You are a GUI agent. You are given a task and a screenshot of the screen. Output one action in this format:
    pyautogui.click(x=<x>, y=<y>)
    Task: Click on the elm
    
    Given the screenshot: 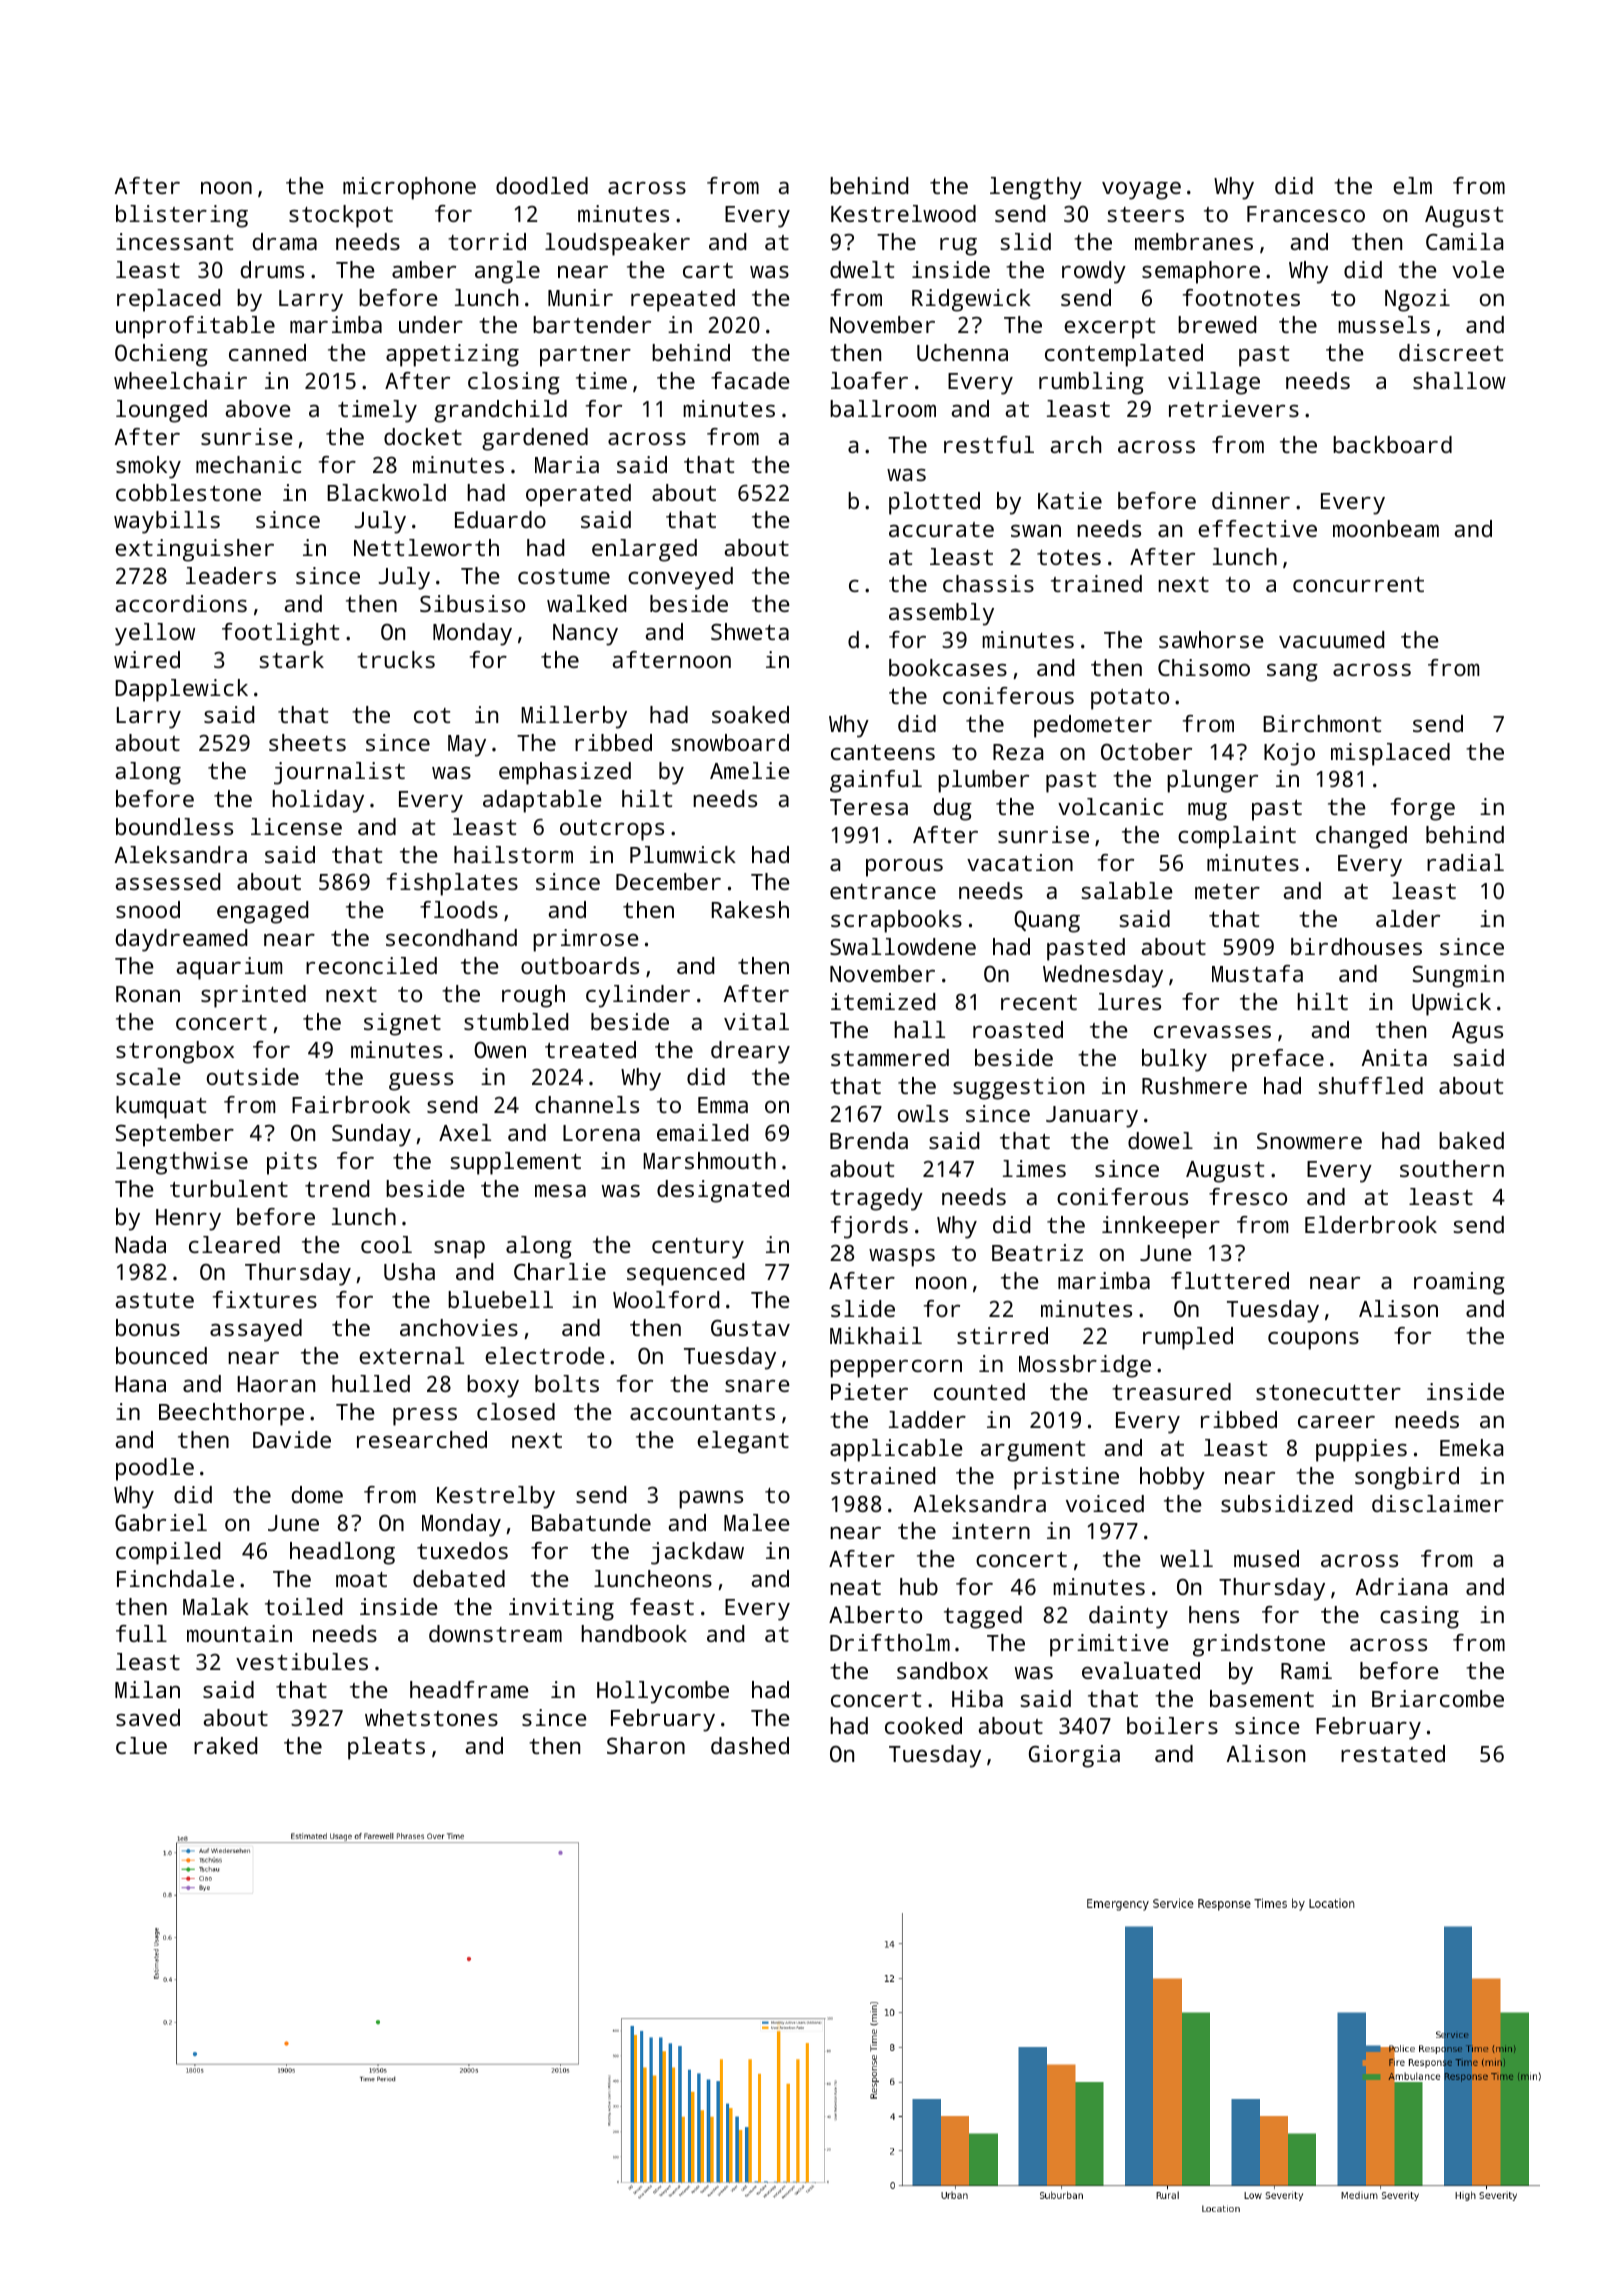 What is the action you would take?
    pyautogui.click(x=1412, y=185)
